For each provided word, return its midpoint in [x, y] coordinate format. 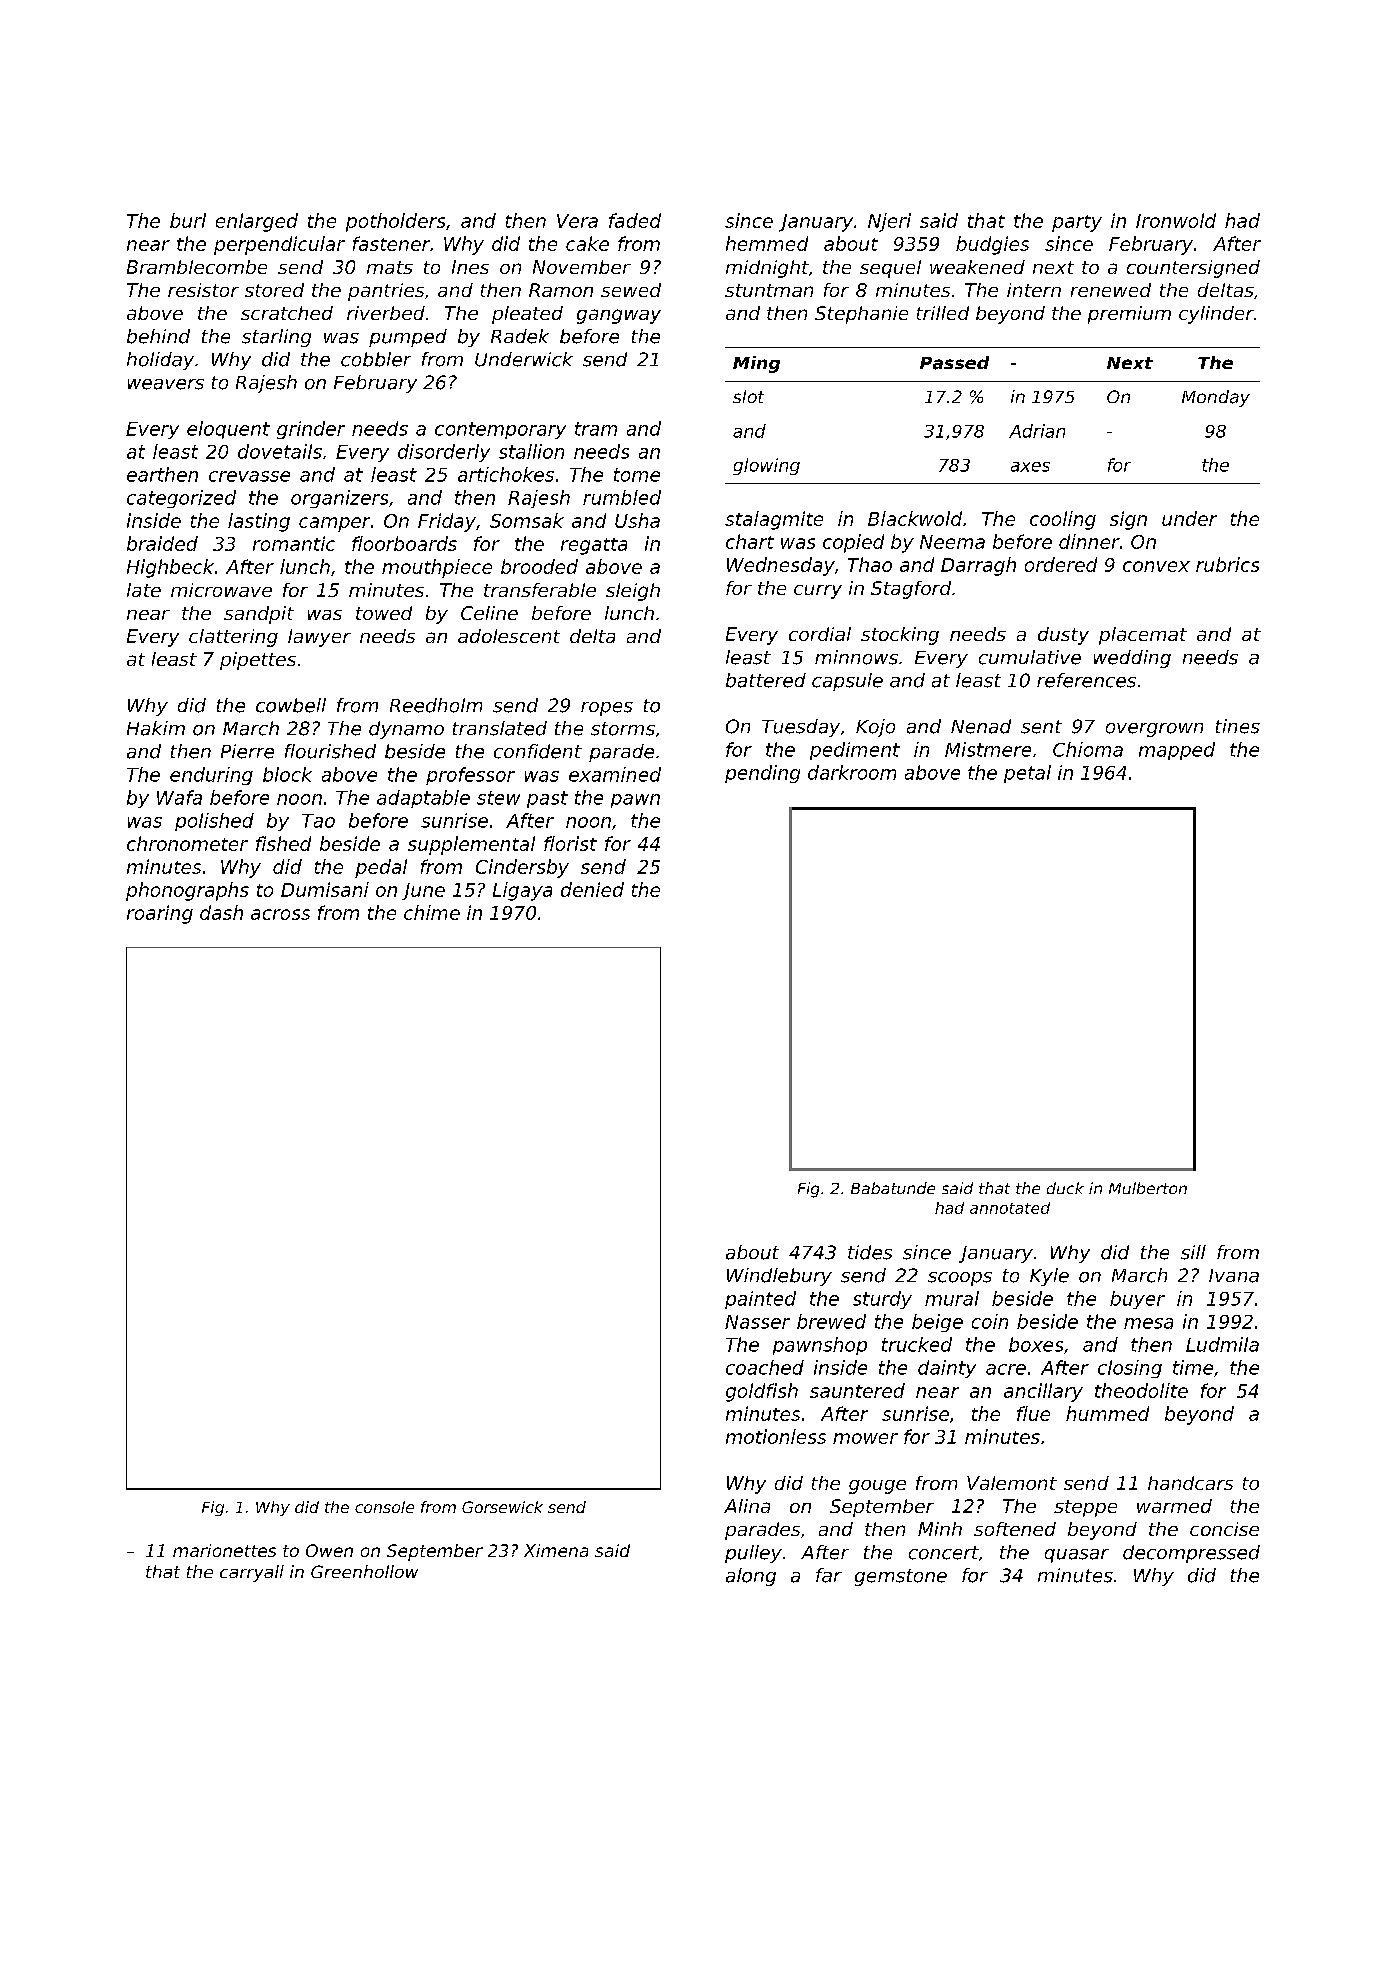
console [384, 1507]
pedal [381, 868]
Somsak [527, 520]
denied [592, 889]
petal [1027, 774]
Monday [1216, 398]
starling [276, 338]
